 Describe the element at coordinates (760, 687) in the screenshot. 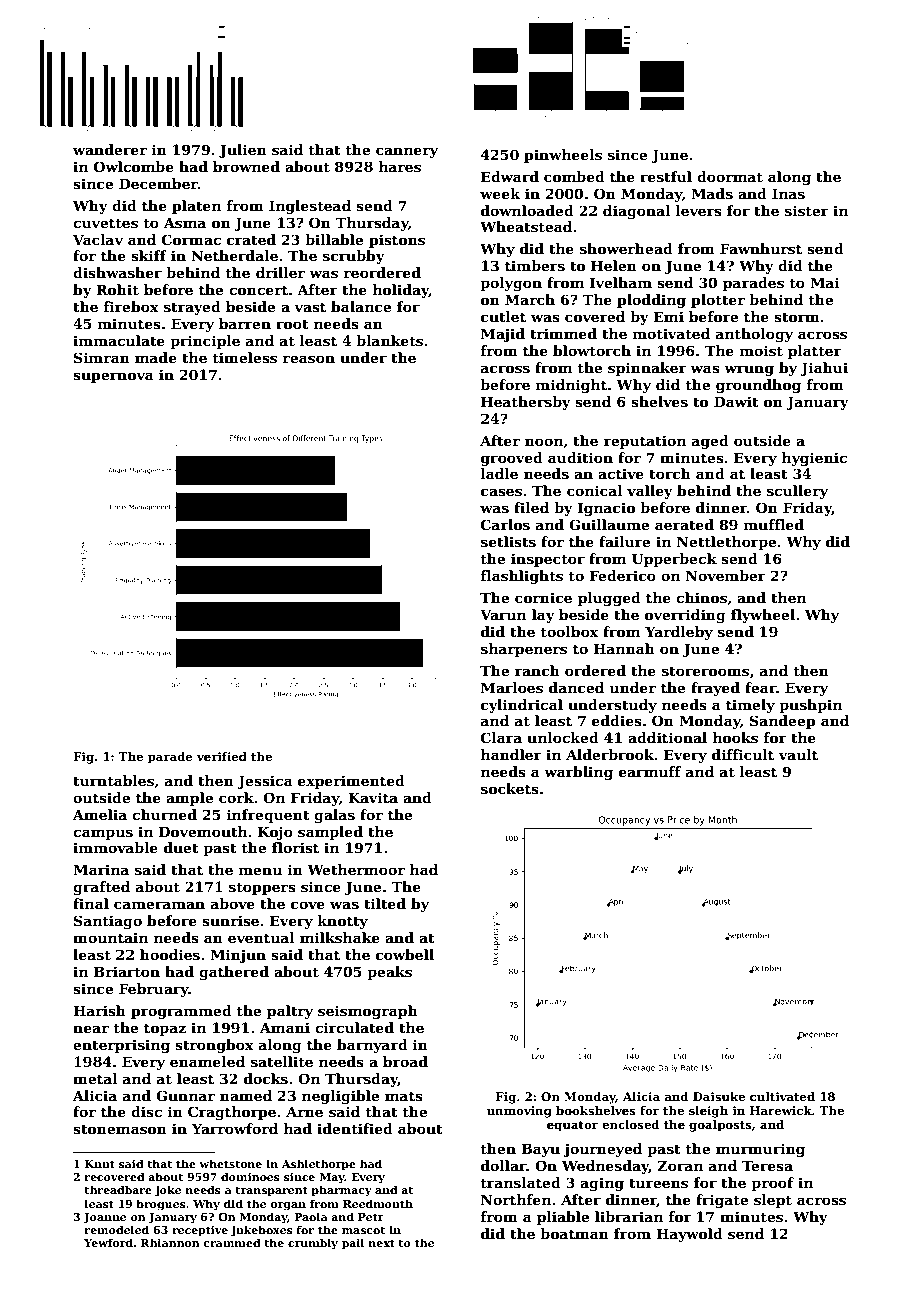

I see `fear` at that location.
